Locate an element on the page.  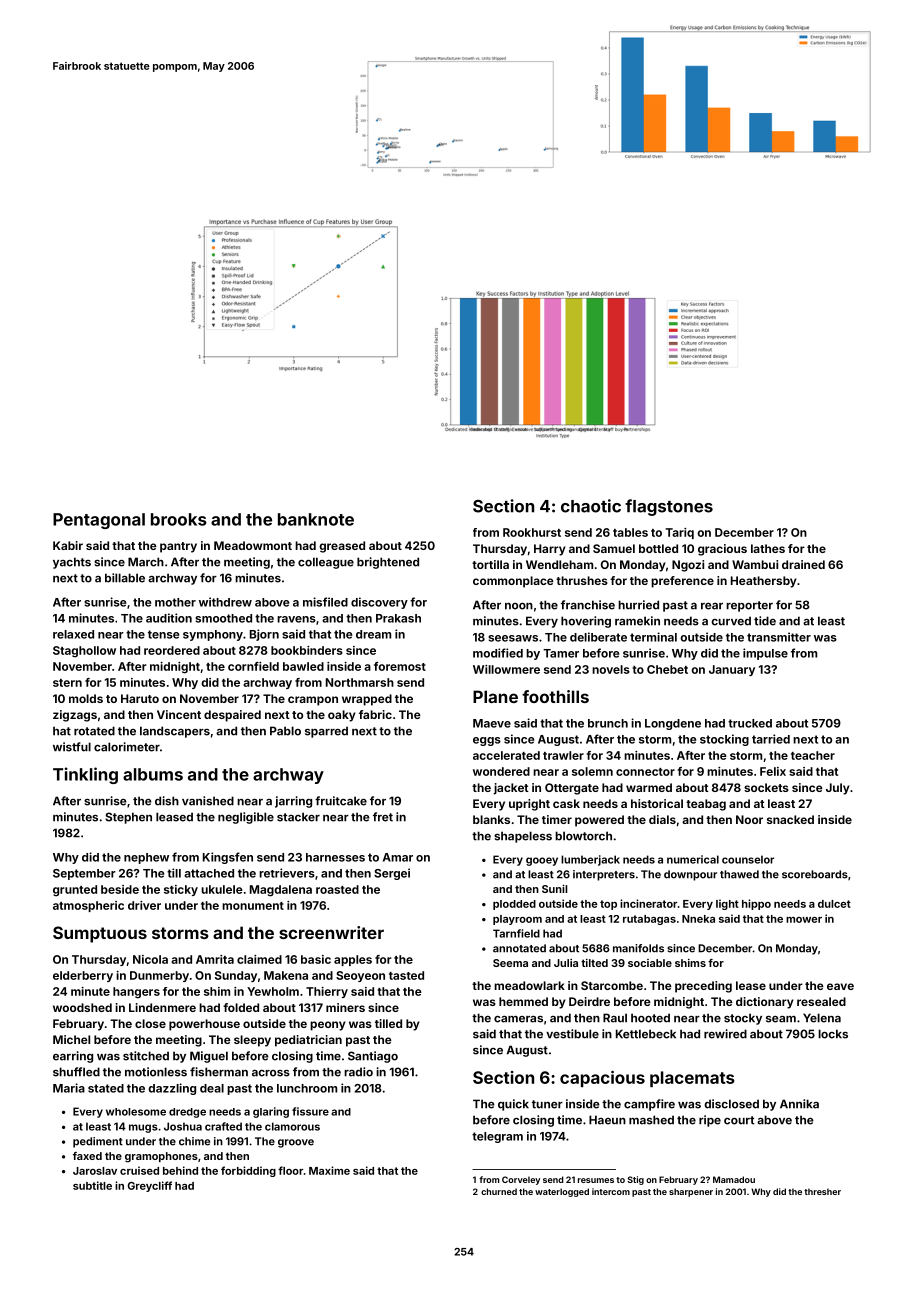
groove is located at coordinates (296, 1143).
